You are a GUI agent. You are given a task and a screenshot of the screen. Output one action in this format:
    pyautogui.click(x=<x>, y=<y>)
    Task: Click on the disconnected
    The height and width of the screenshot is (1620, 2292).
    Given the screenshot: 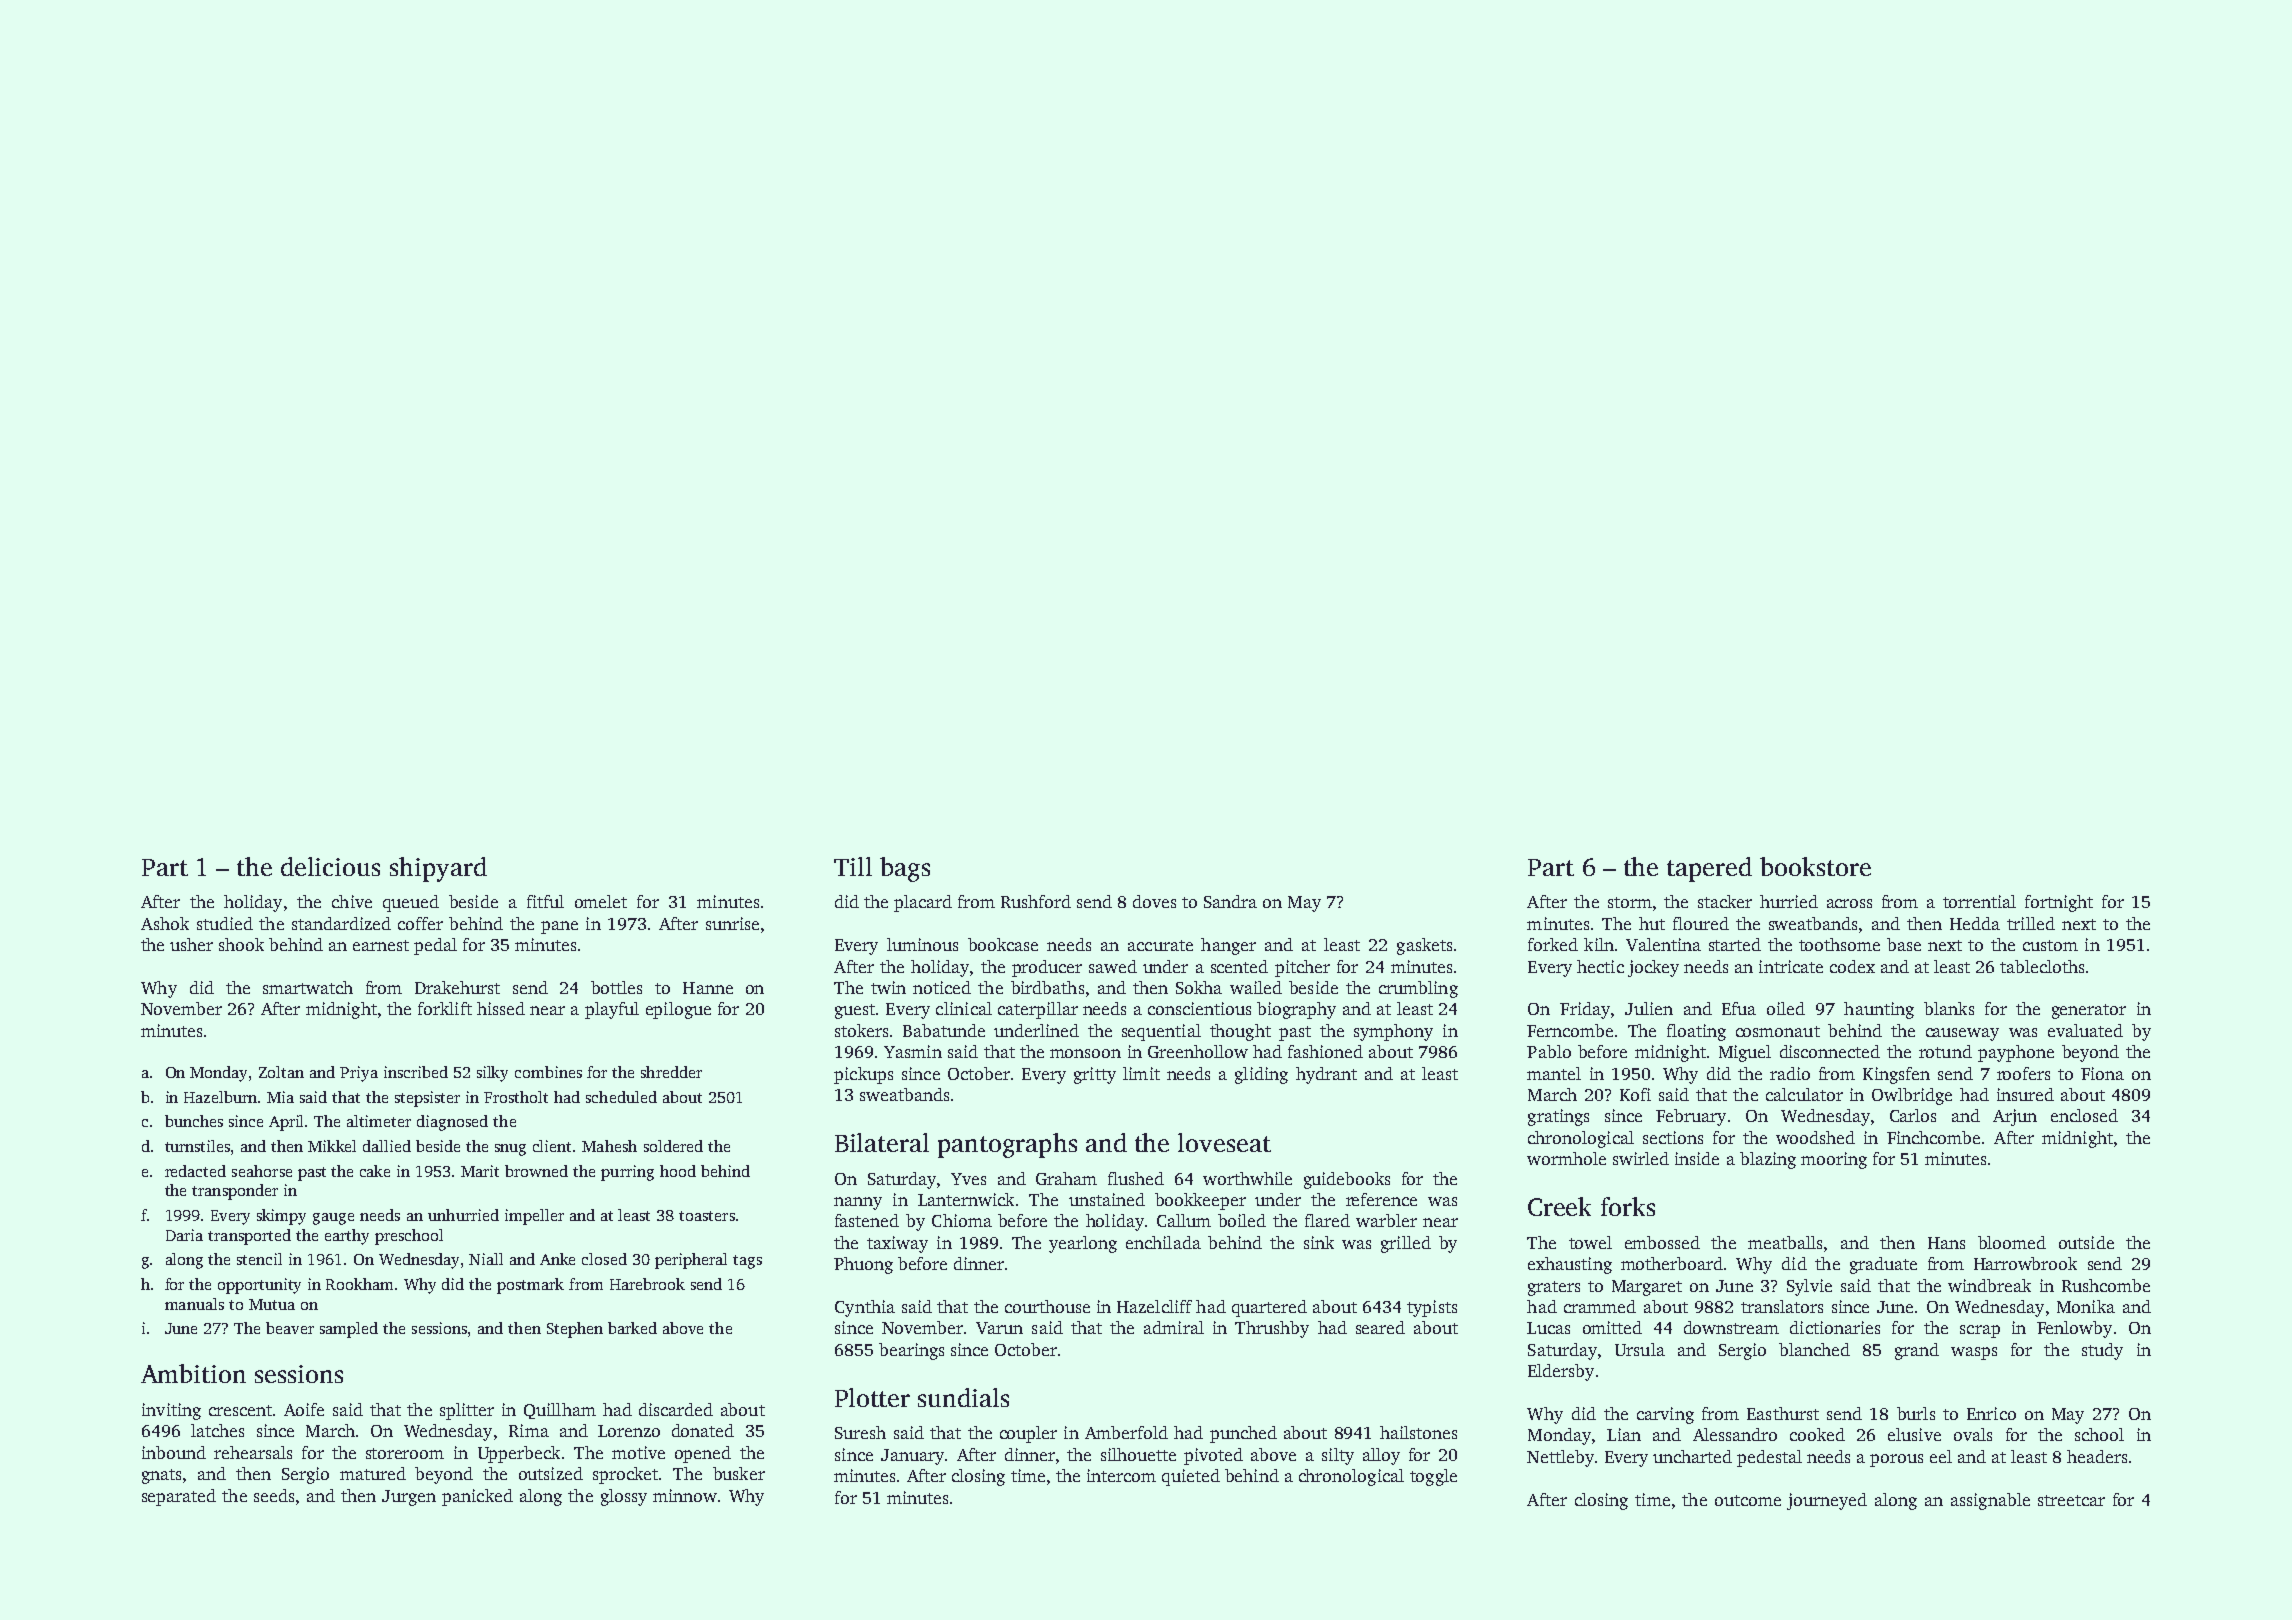 What is the action you would take?
    pyautogui.click(x=1830, y=1051)
